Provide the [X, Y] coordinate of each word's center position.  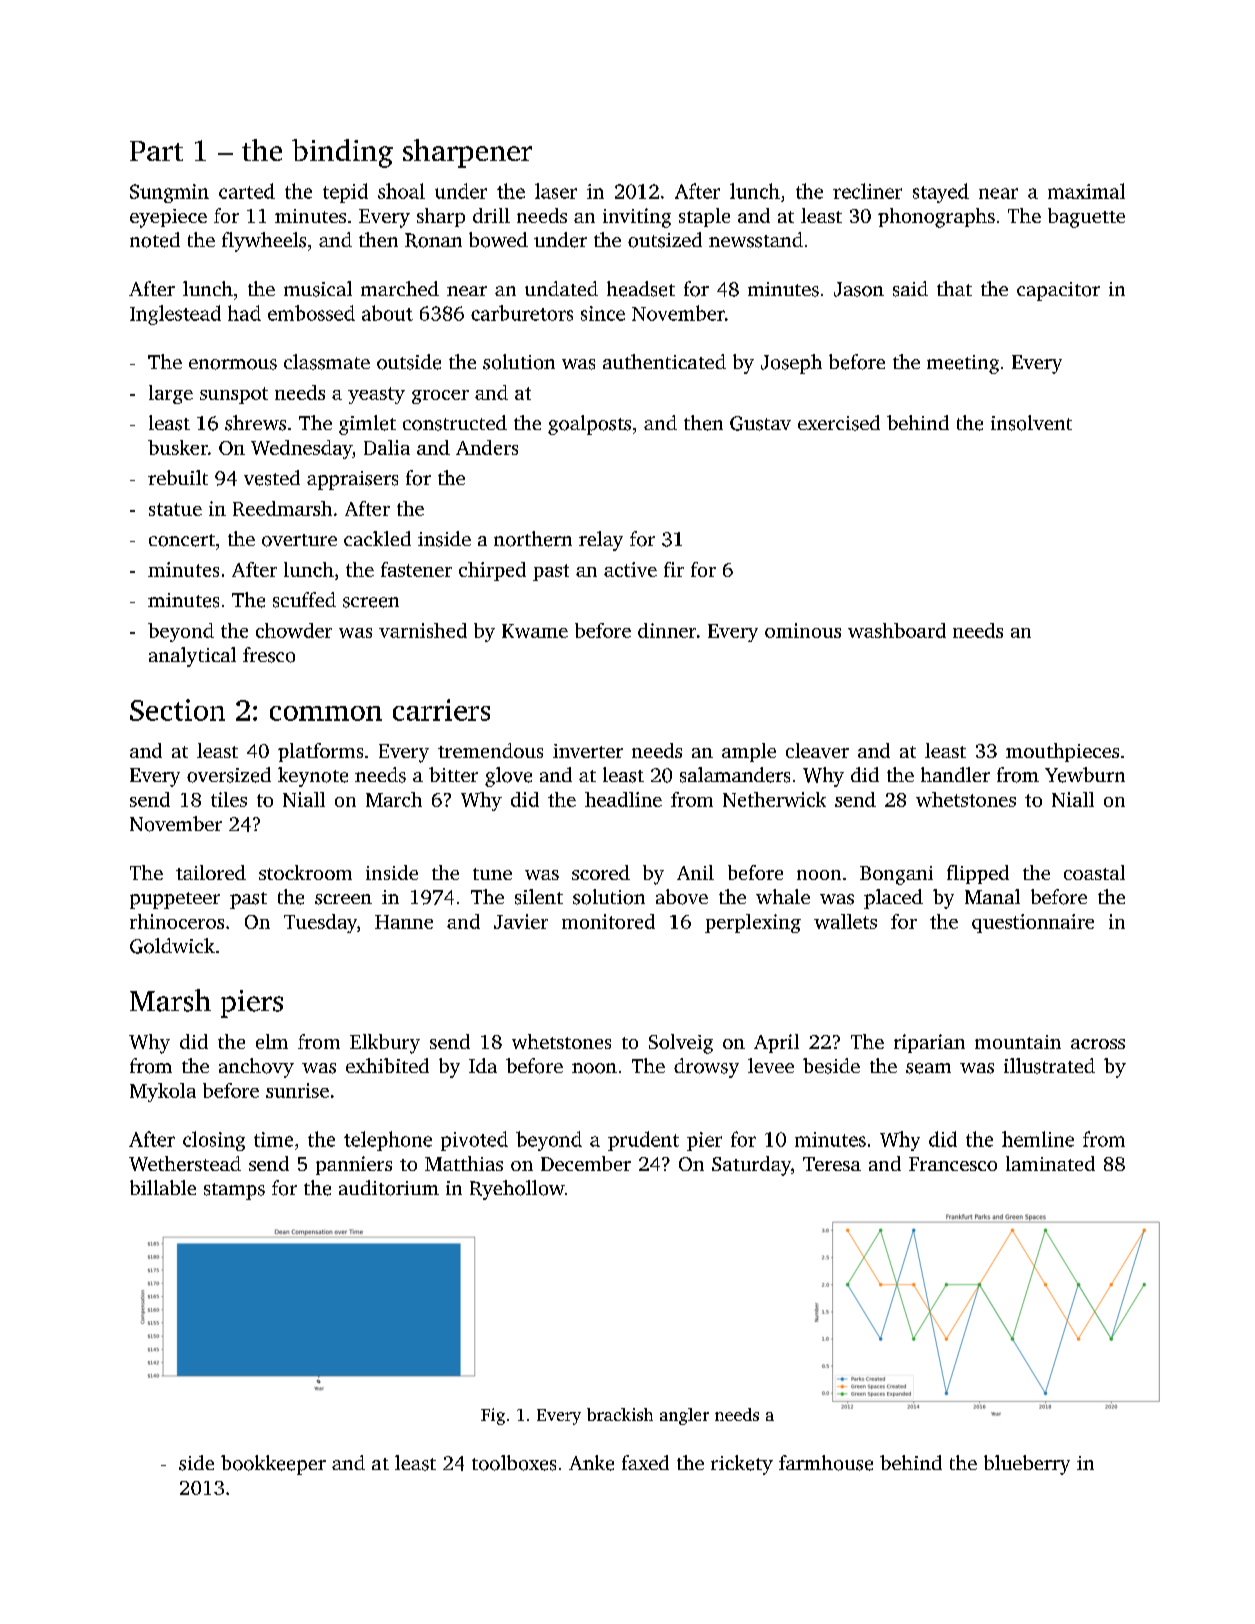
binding [342, 153]
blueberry [1027, 1465]
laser [556, 191]
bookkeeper [273, 1465]
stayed [941, 193]
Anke [591, 1463]
